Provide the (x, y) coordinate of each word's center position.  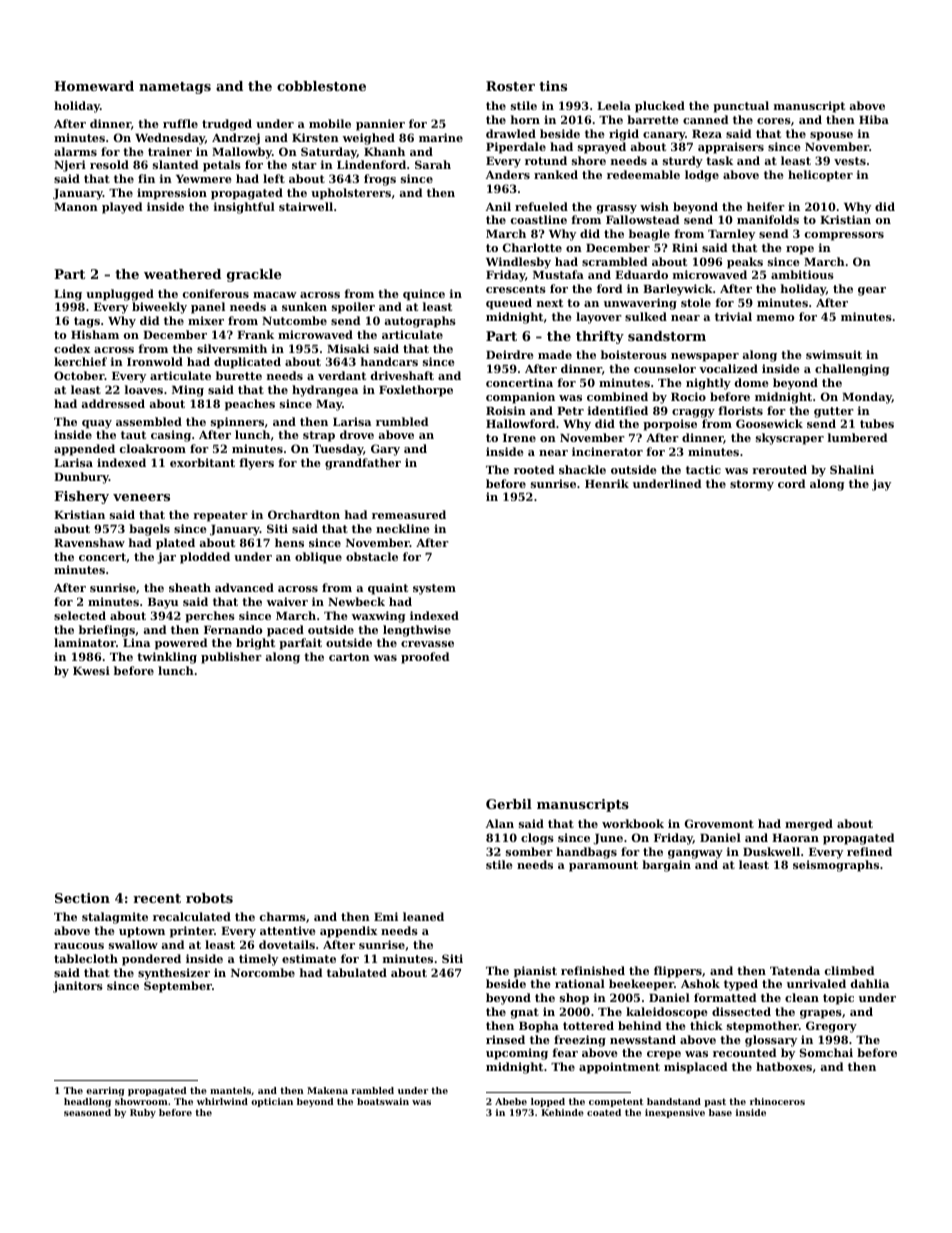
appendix (348, 932)
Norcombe (263, 972)
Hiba (874, 119)
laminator (85, 642)
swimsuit (834, 354)
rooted (534, 469)
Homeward (94, 86)
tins (553, 86)
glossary (771, 1041)
